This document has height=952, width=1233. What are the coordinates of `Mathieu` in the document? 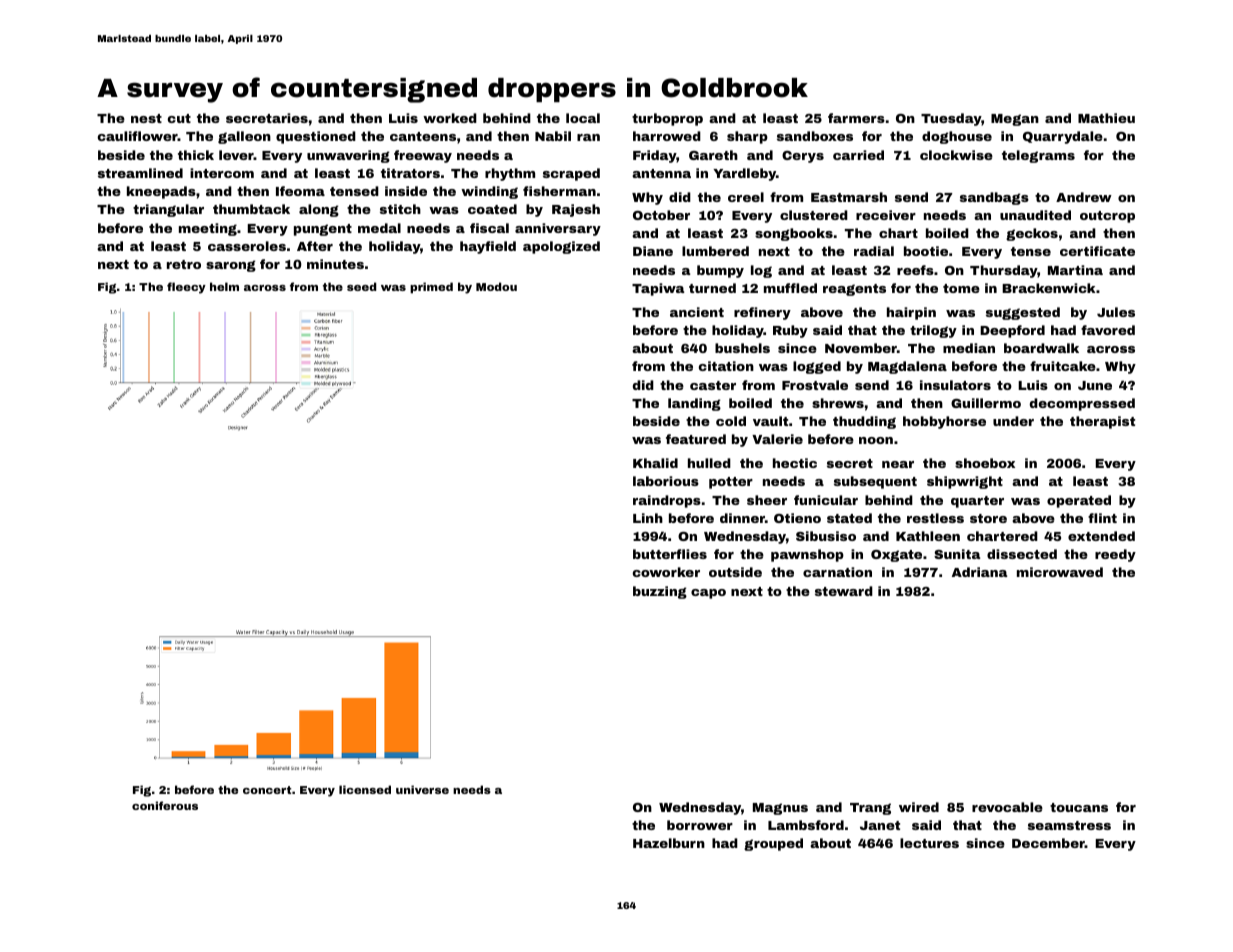 It's located at (1106, 118).
